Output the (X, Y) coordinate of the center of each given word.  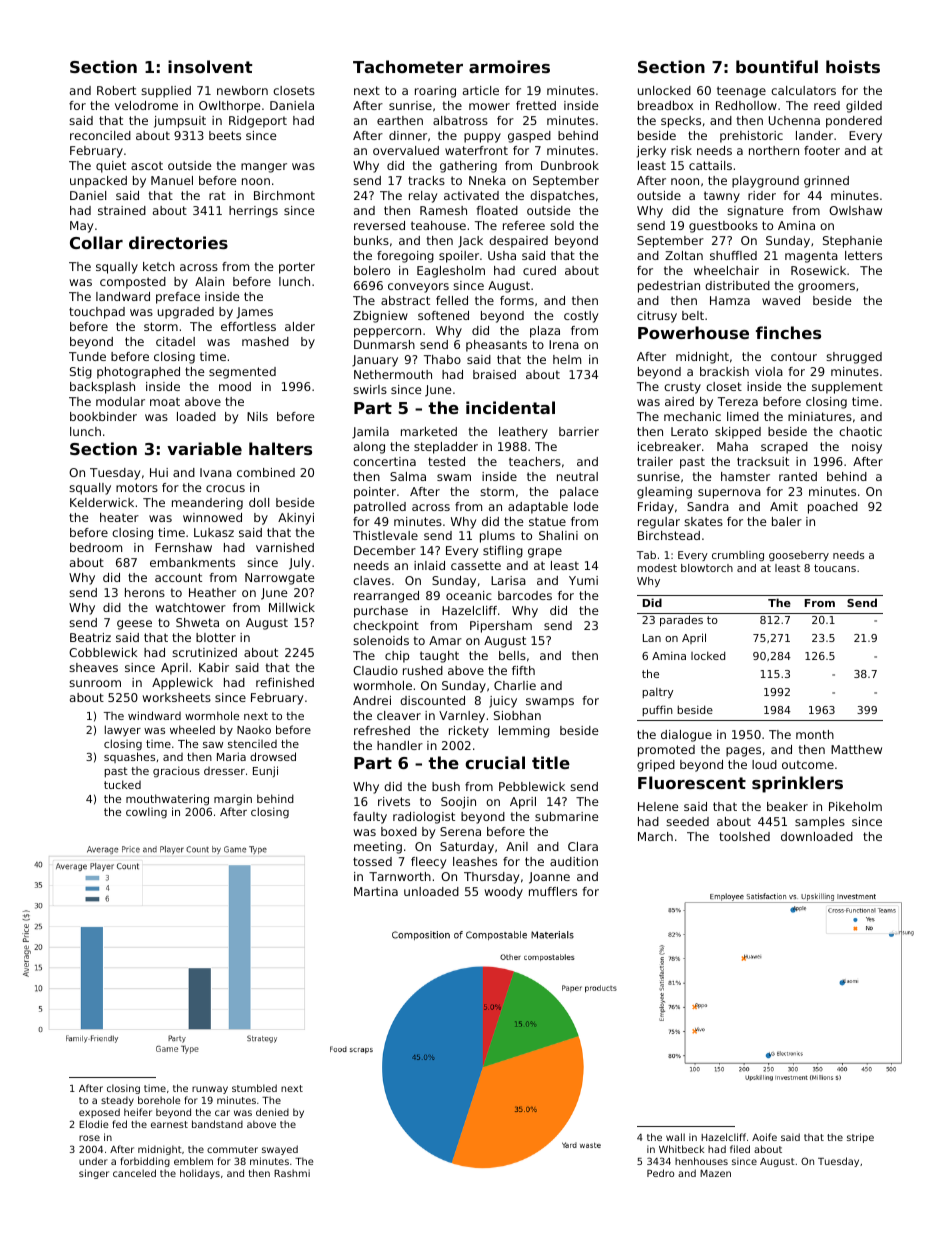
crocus (225, 488)
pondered (854, 122)
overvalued (406, 150)
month (815, 734)
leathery (523, 433)
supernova (729, 494)
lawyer (123, 730)
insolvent (210, 66)
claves (372, 580)
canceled (134, 1173)
